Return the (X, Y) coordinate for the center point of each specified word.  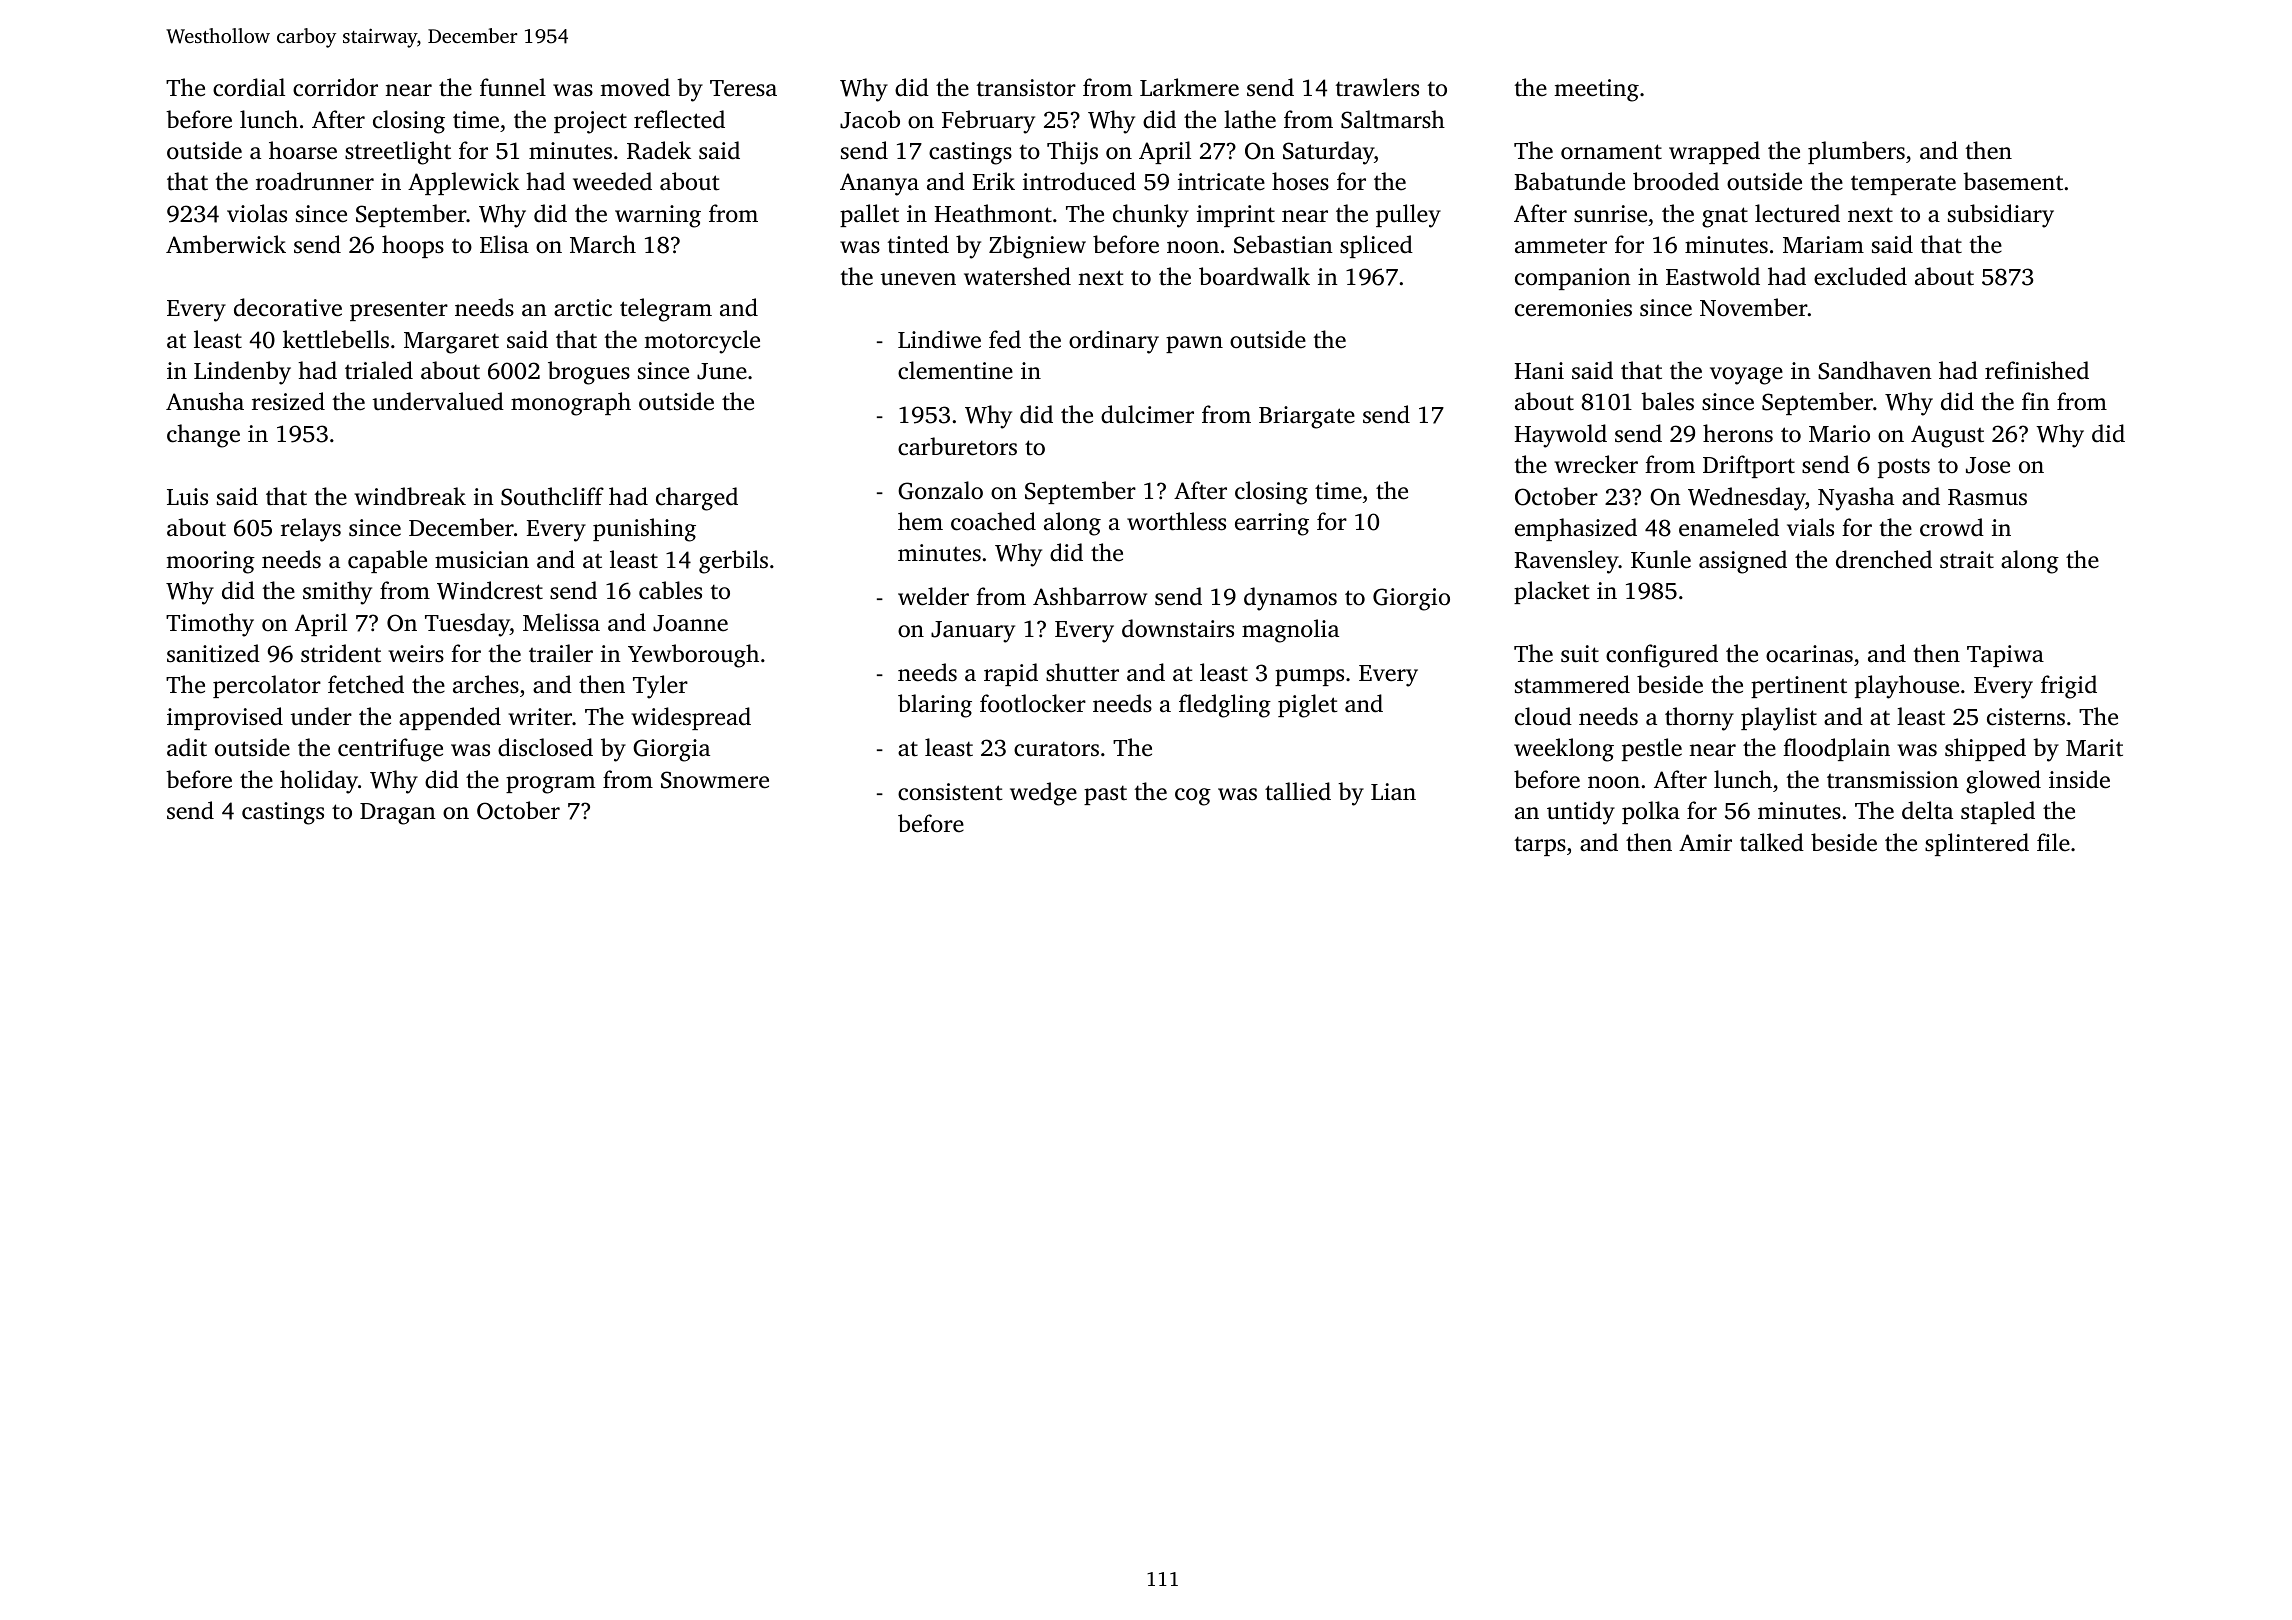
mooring (210, 562)
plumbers (1856, 152)
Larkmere (1189, 87)
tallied (1298, 791)
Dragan (398, 814)
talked (1772, 842)
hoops (413, 246)
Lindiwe (939, 339)
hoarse (303, 150)
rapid (1011, 674)
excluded (1860, 276)
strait (1967, 560)
